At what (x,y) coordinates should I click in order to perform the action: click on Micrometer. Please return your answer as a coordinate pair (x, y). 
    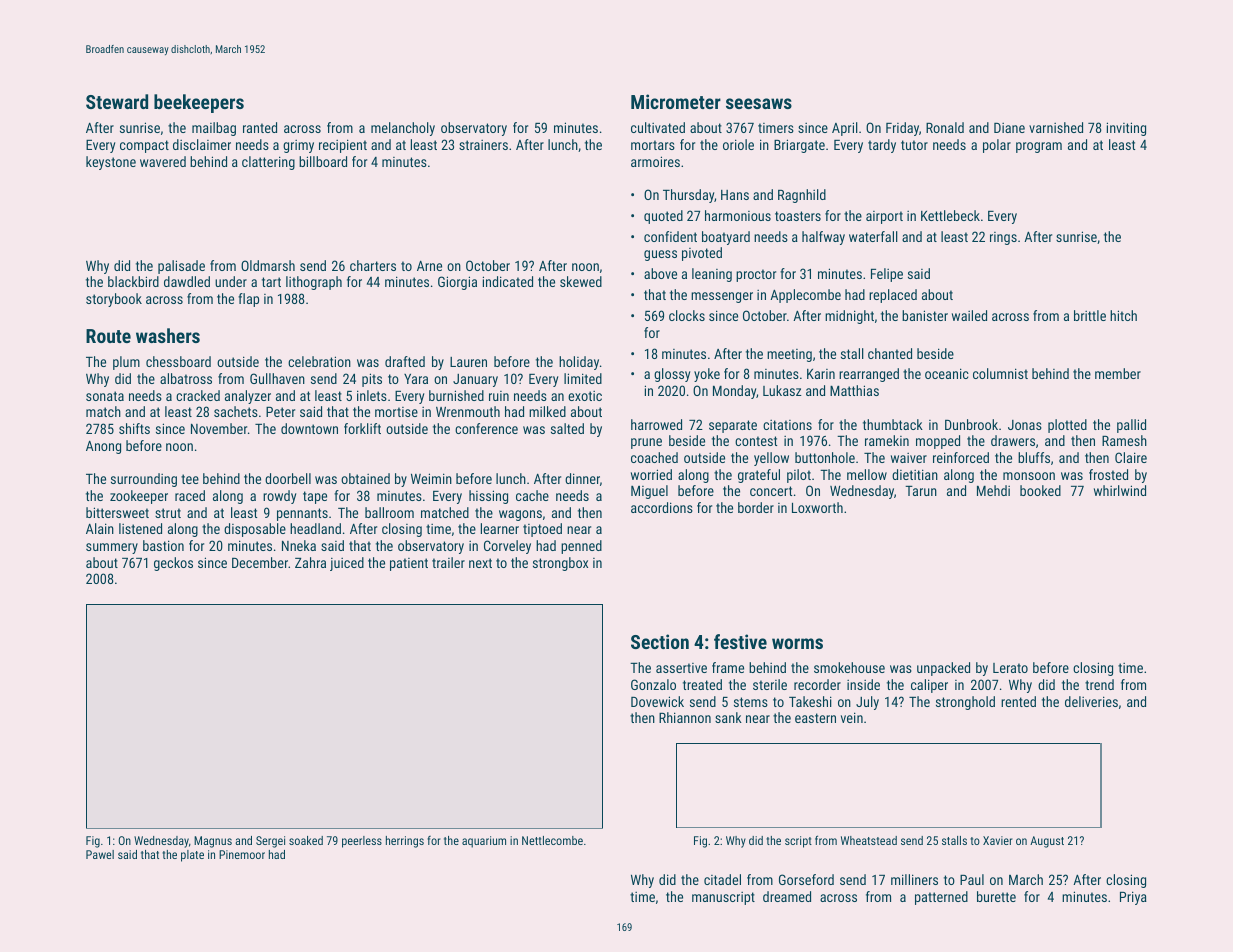
    Looking at the image, I should click on (676, 101).
